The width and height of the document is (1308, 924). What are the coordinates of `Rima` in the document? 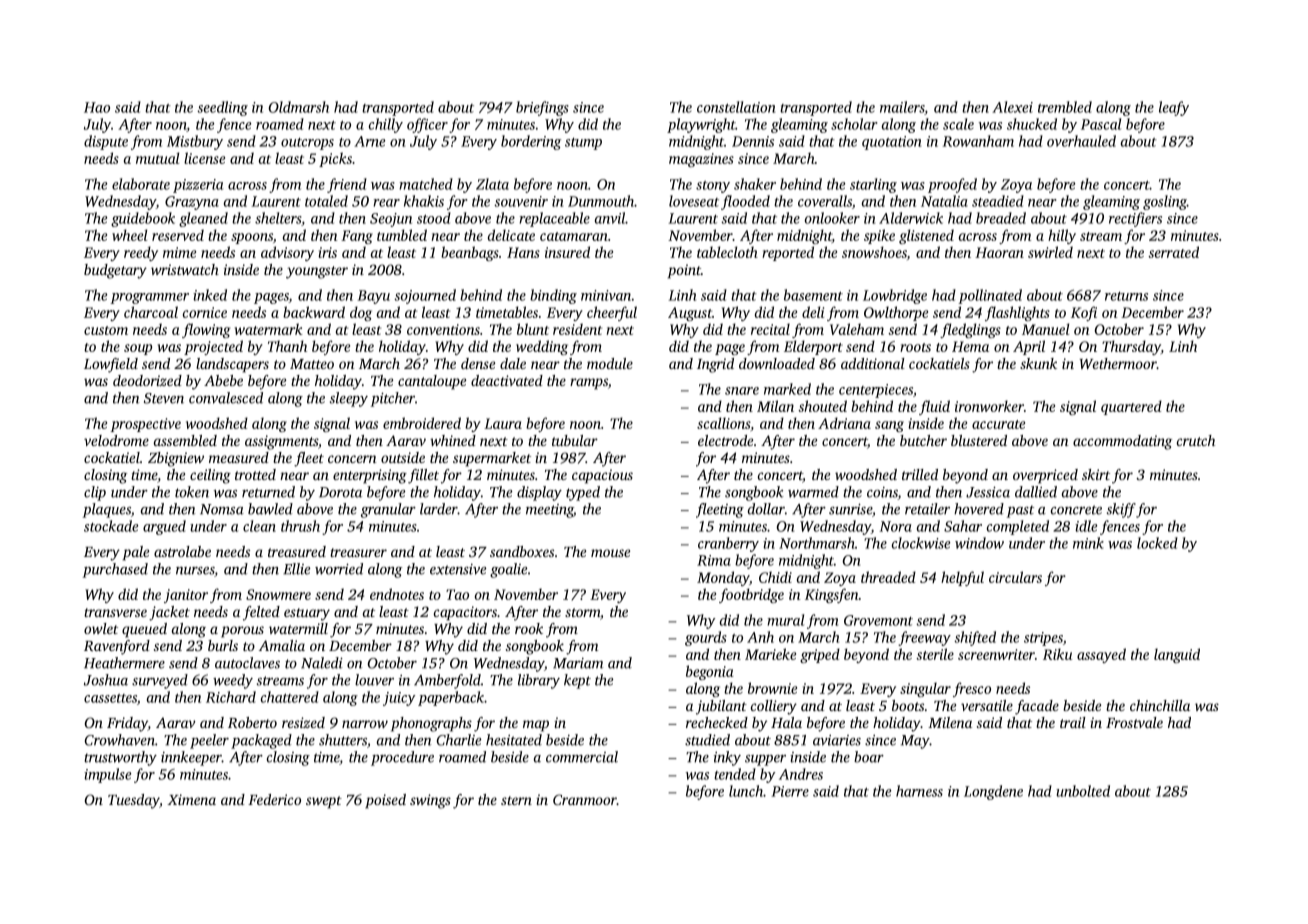 It's located at (714, 560).
